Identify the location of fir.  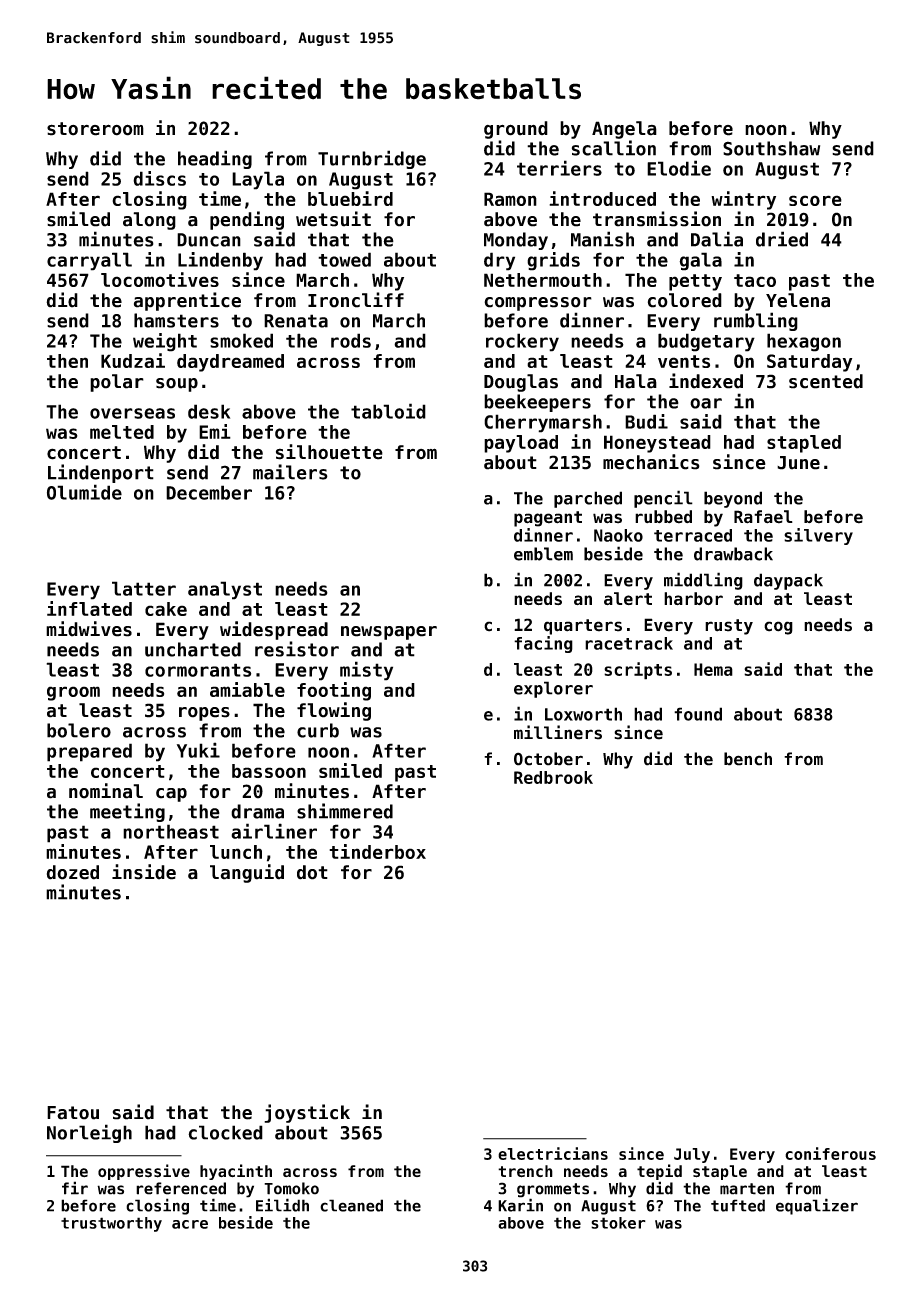
(75, 1188).
